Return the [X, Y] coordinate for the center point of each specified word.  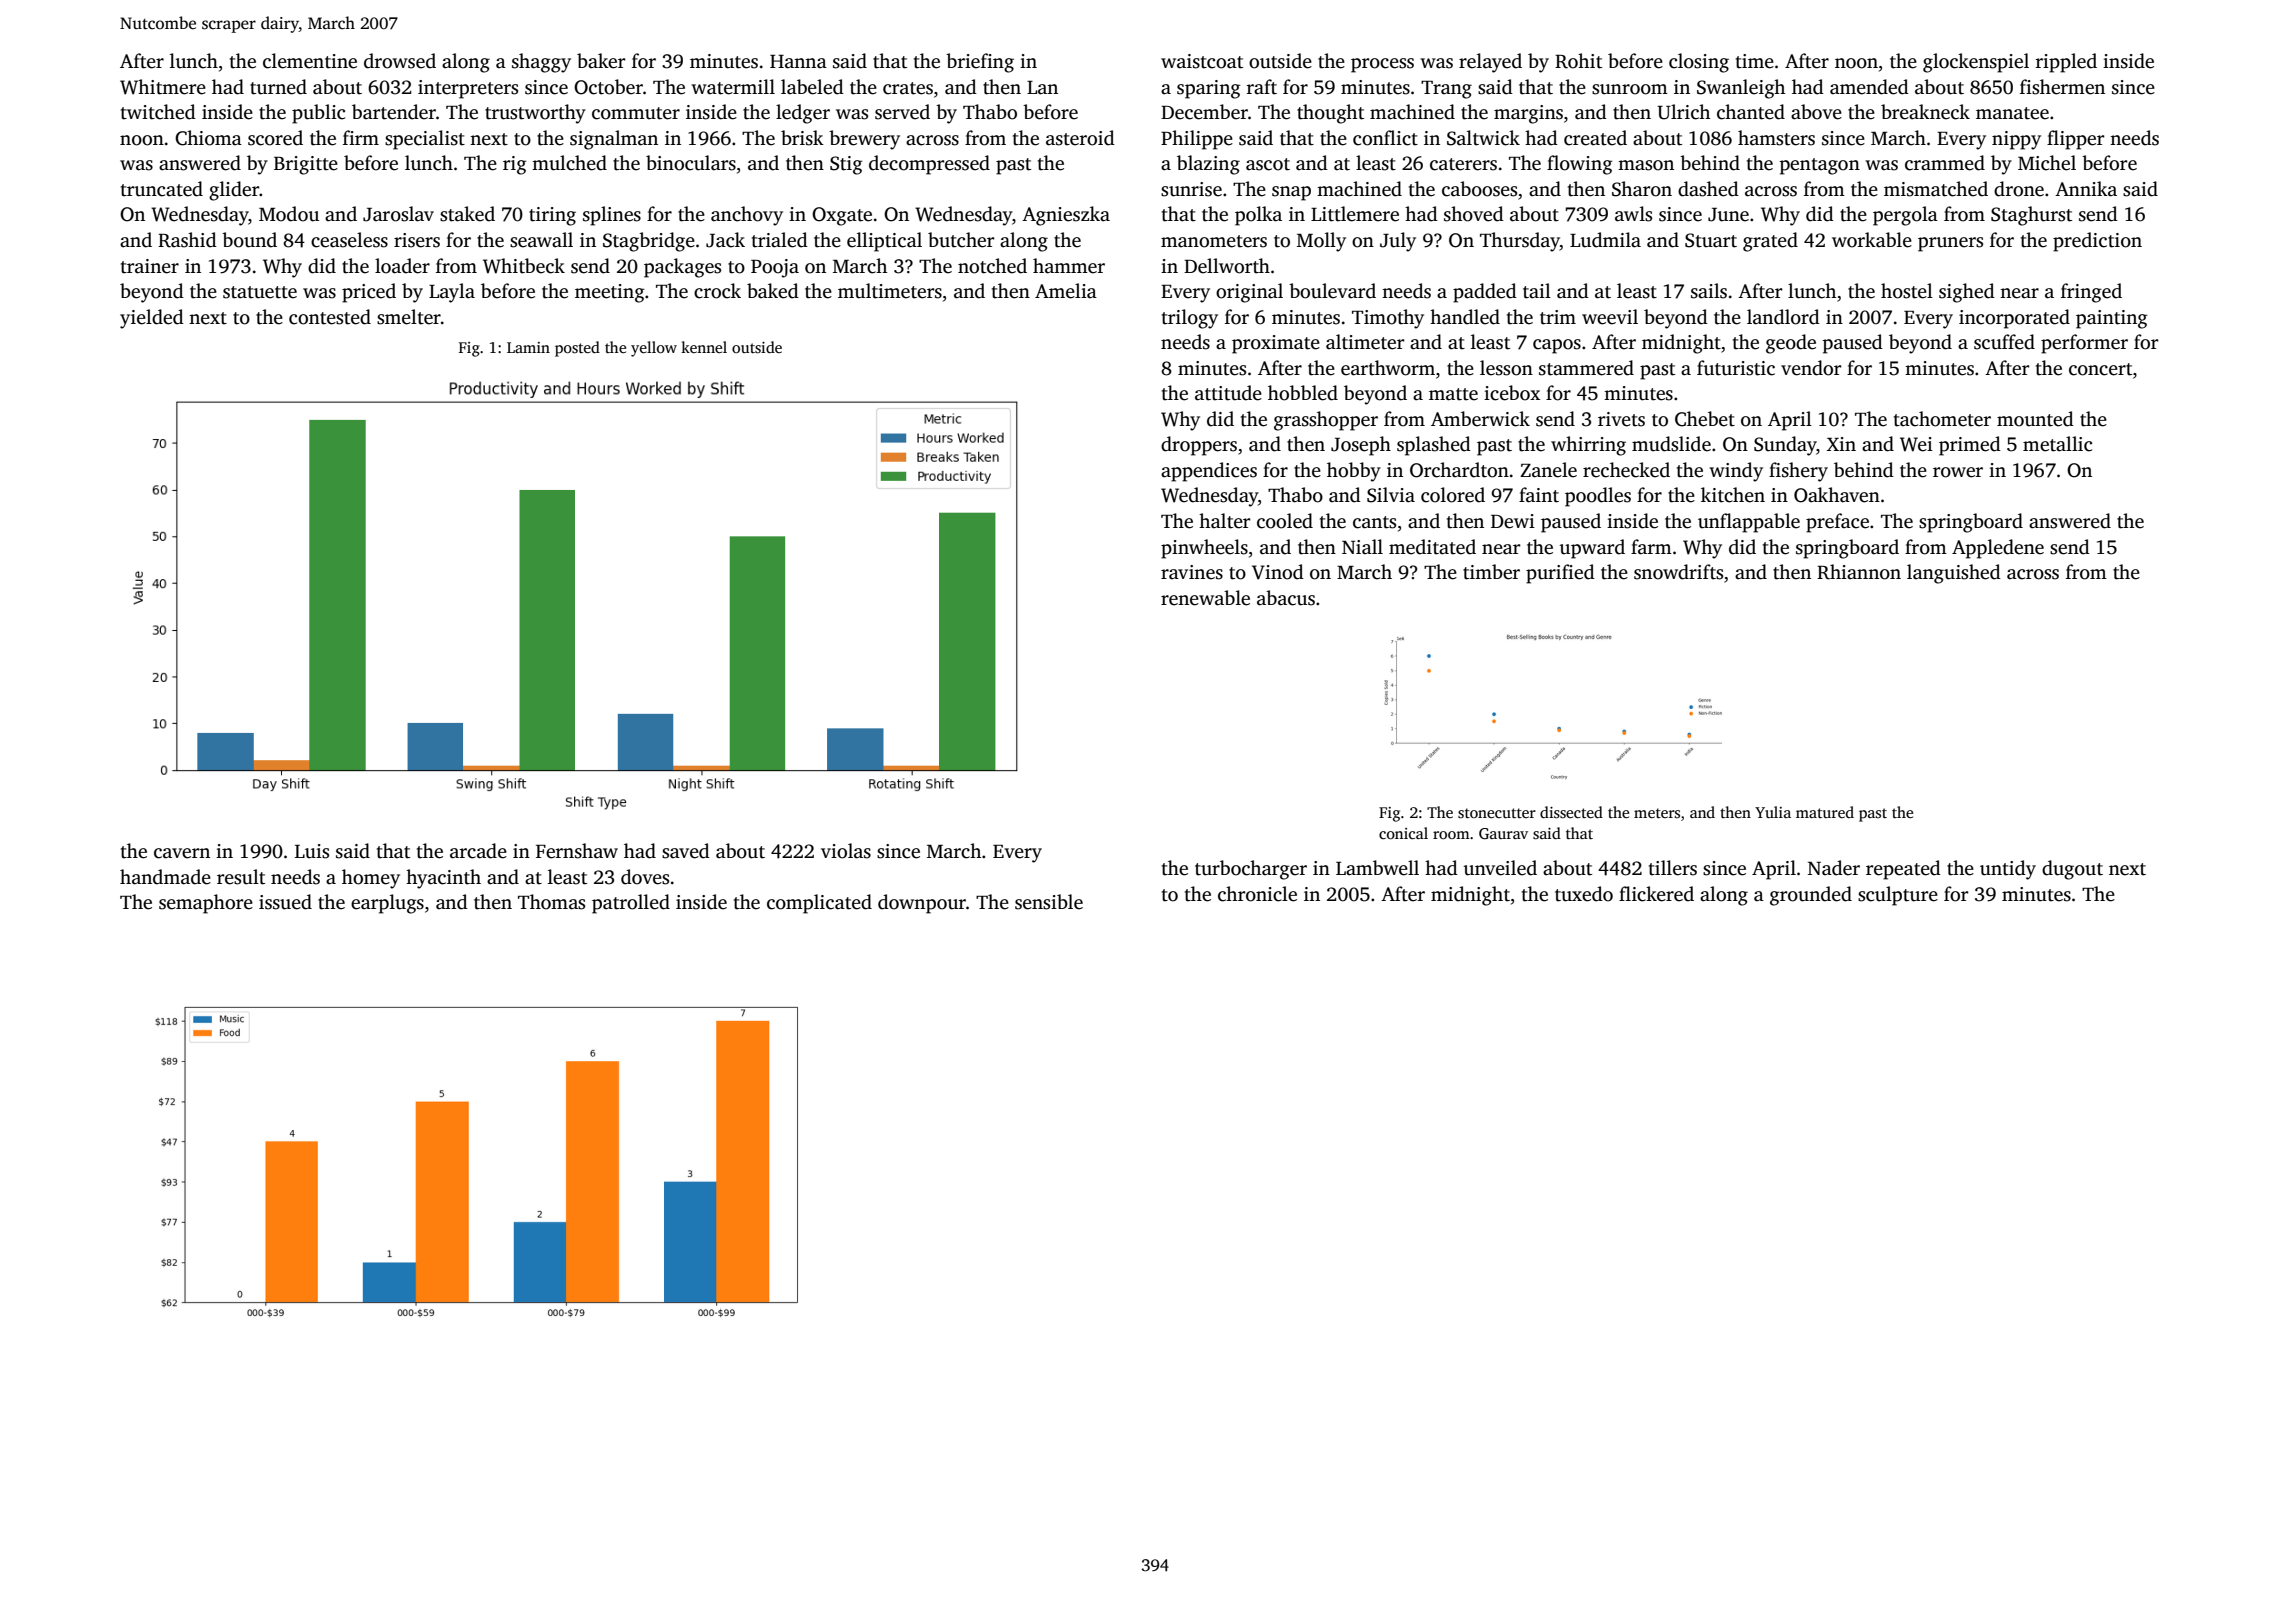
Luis [312, 851]
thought [1330, 114]
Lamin [528, 347]
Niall [1362, 547]
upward [1592, 549]
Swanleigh [1741, 89]
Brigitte [306, 165]
